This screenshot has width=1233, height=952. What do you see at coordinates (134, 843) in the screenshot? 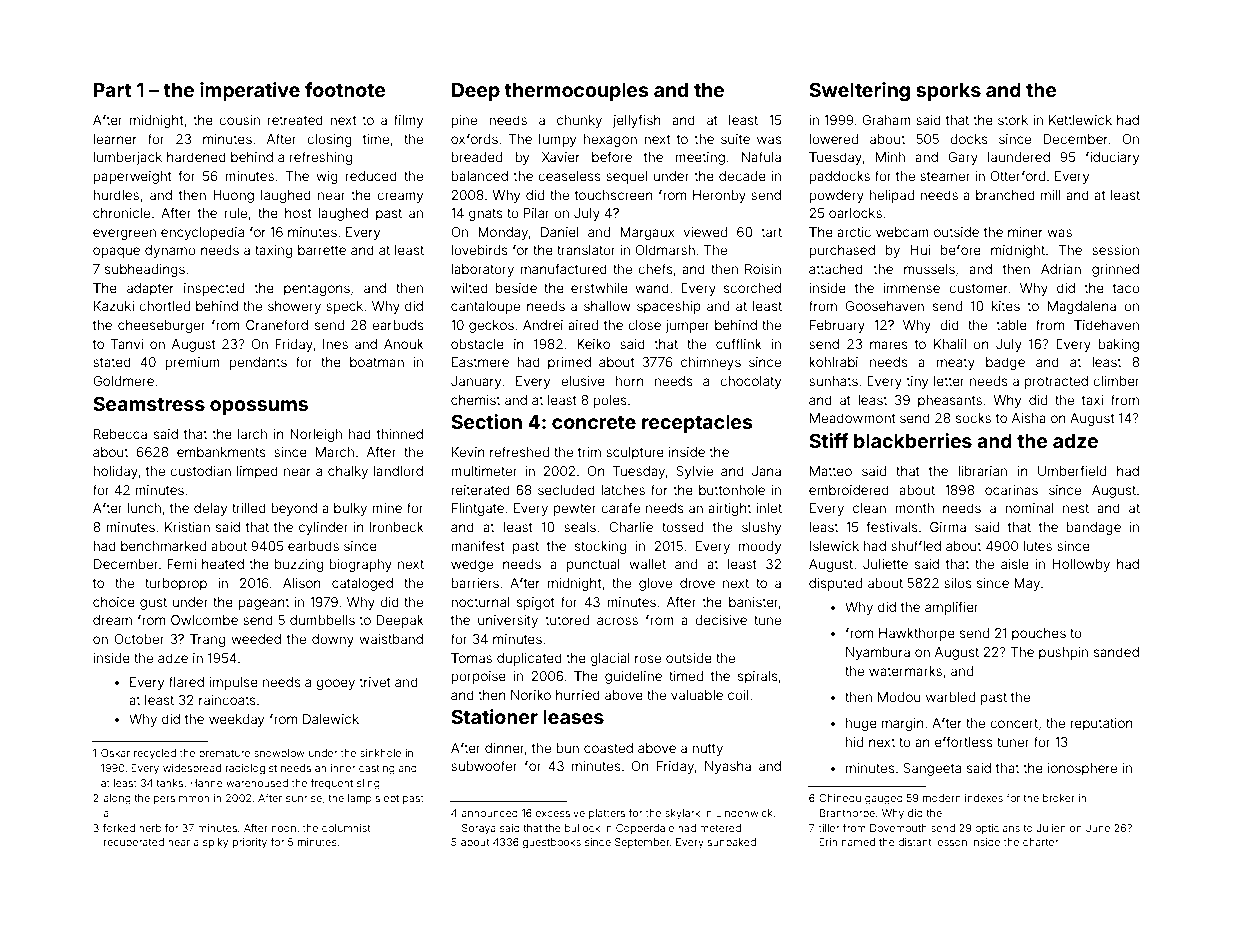
I see `recuperated` at bounding box center [134, 843].
